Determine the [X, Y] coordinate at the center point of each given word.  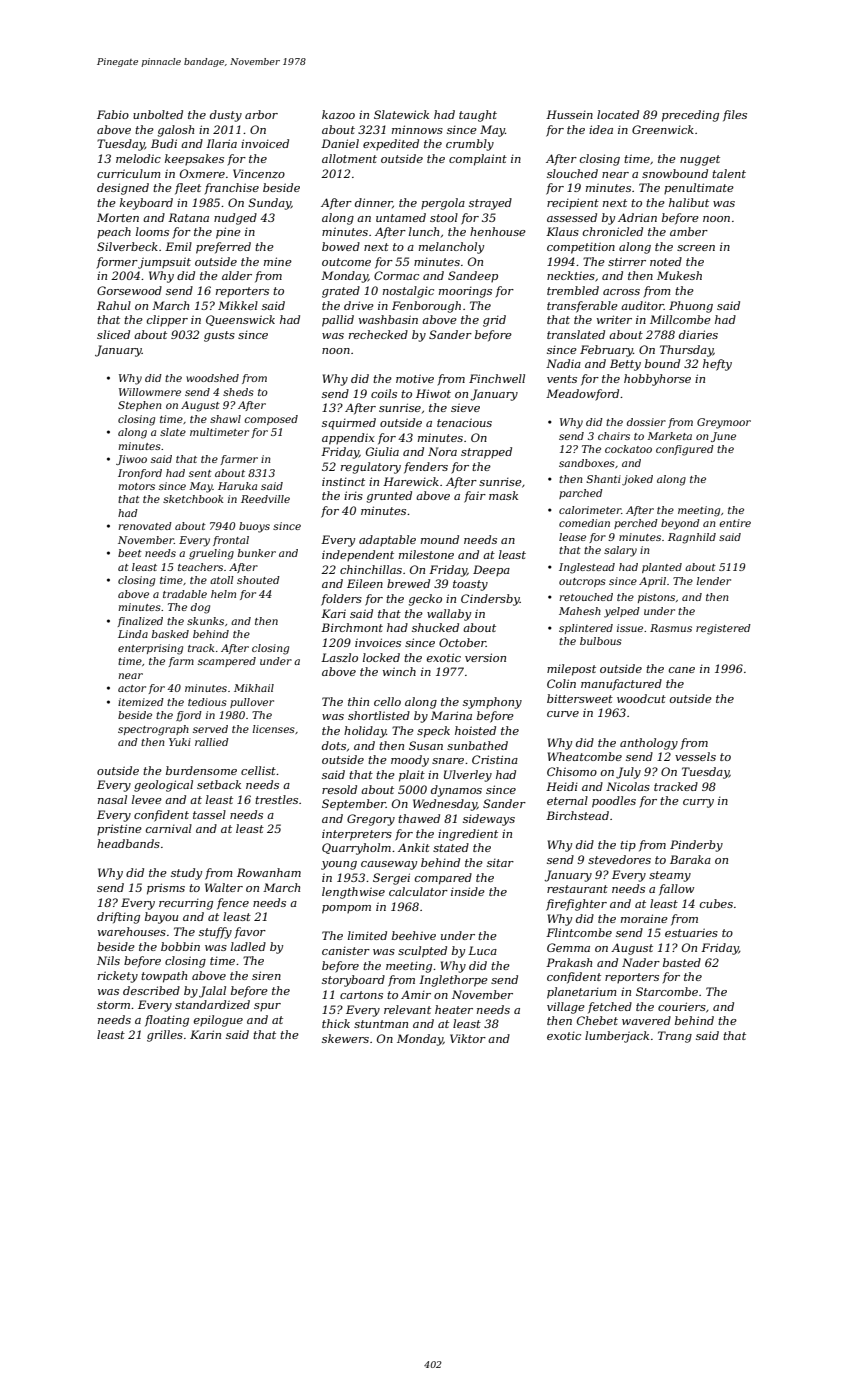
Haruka [237, 486]
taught [478, 116]
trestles [276, 799]
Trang [675, 1037]
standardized [212, 1004]
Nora [442, 451]
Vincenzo [259, 173]
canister [346, 951]
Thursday [686, 351]
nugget [700, 160]
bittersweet [580, 698]
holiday [365, 732]
